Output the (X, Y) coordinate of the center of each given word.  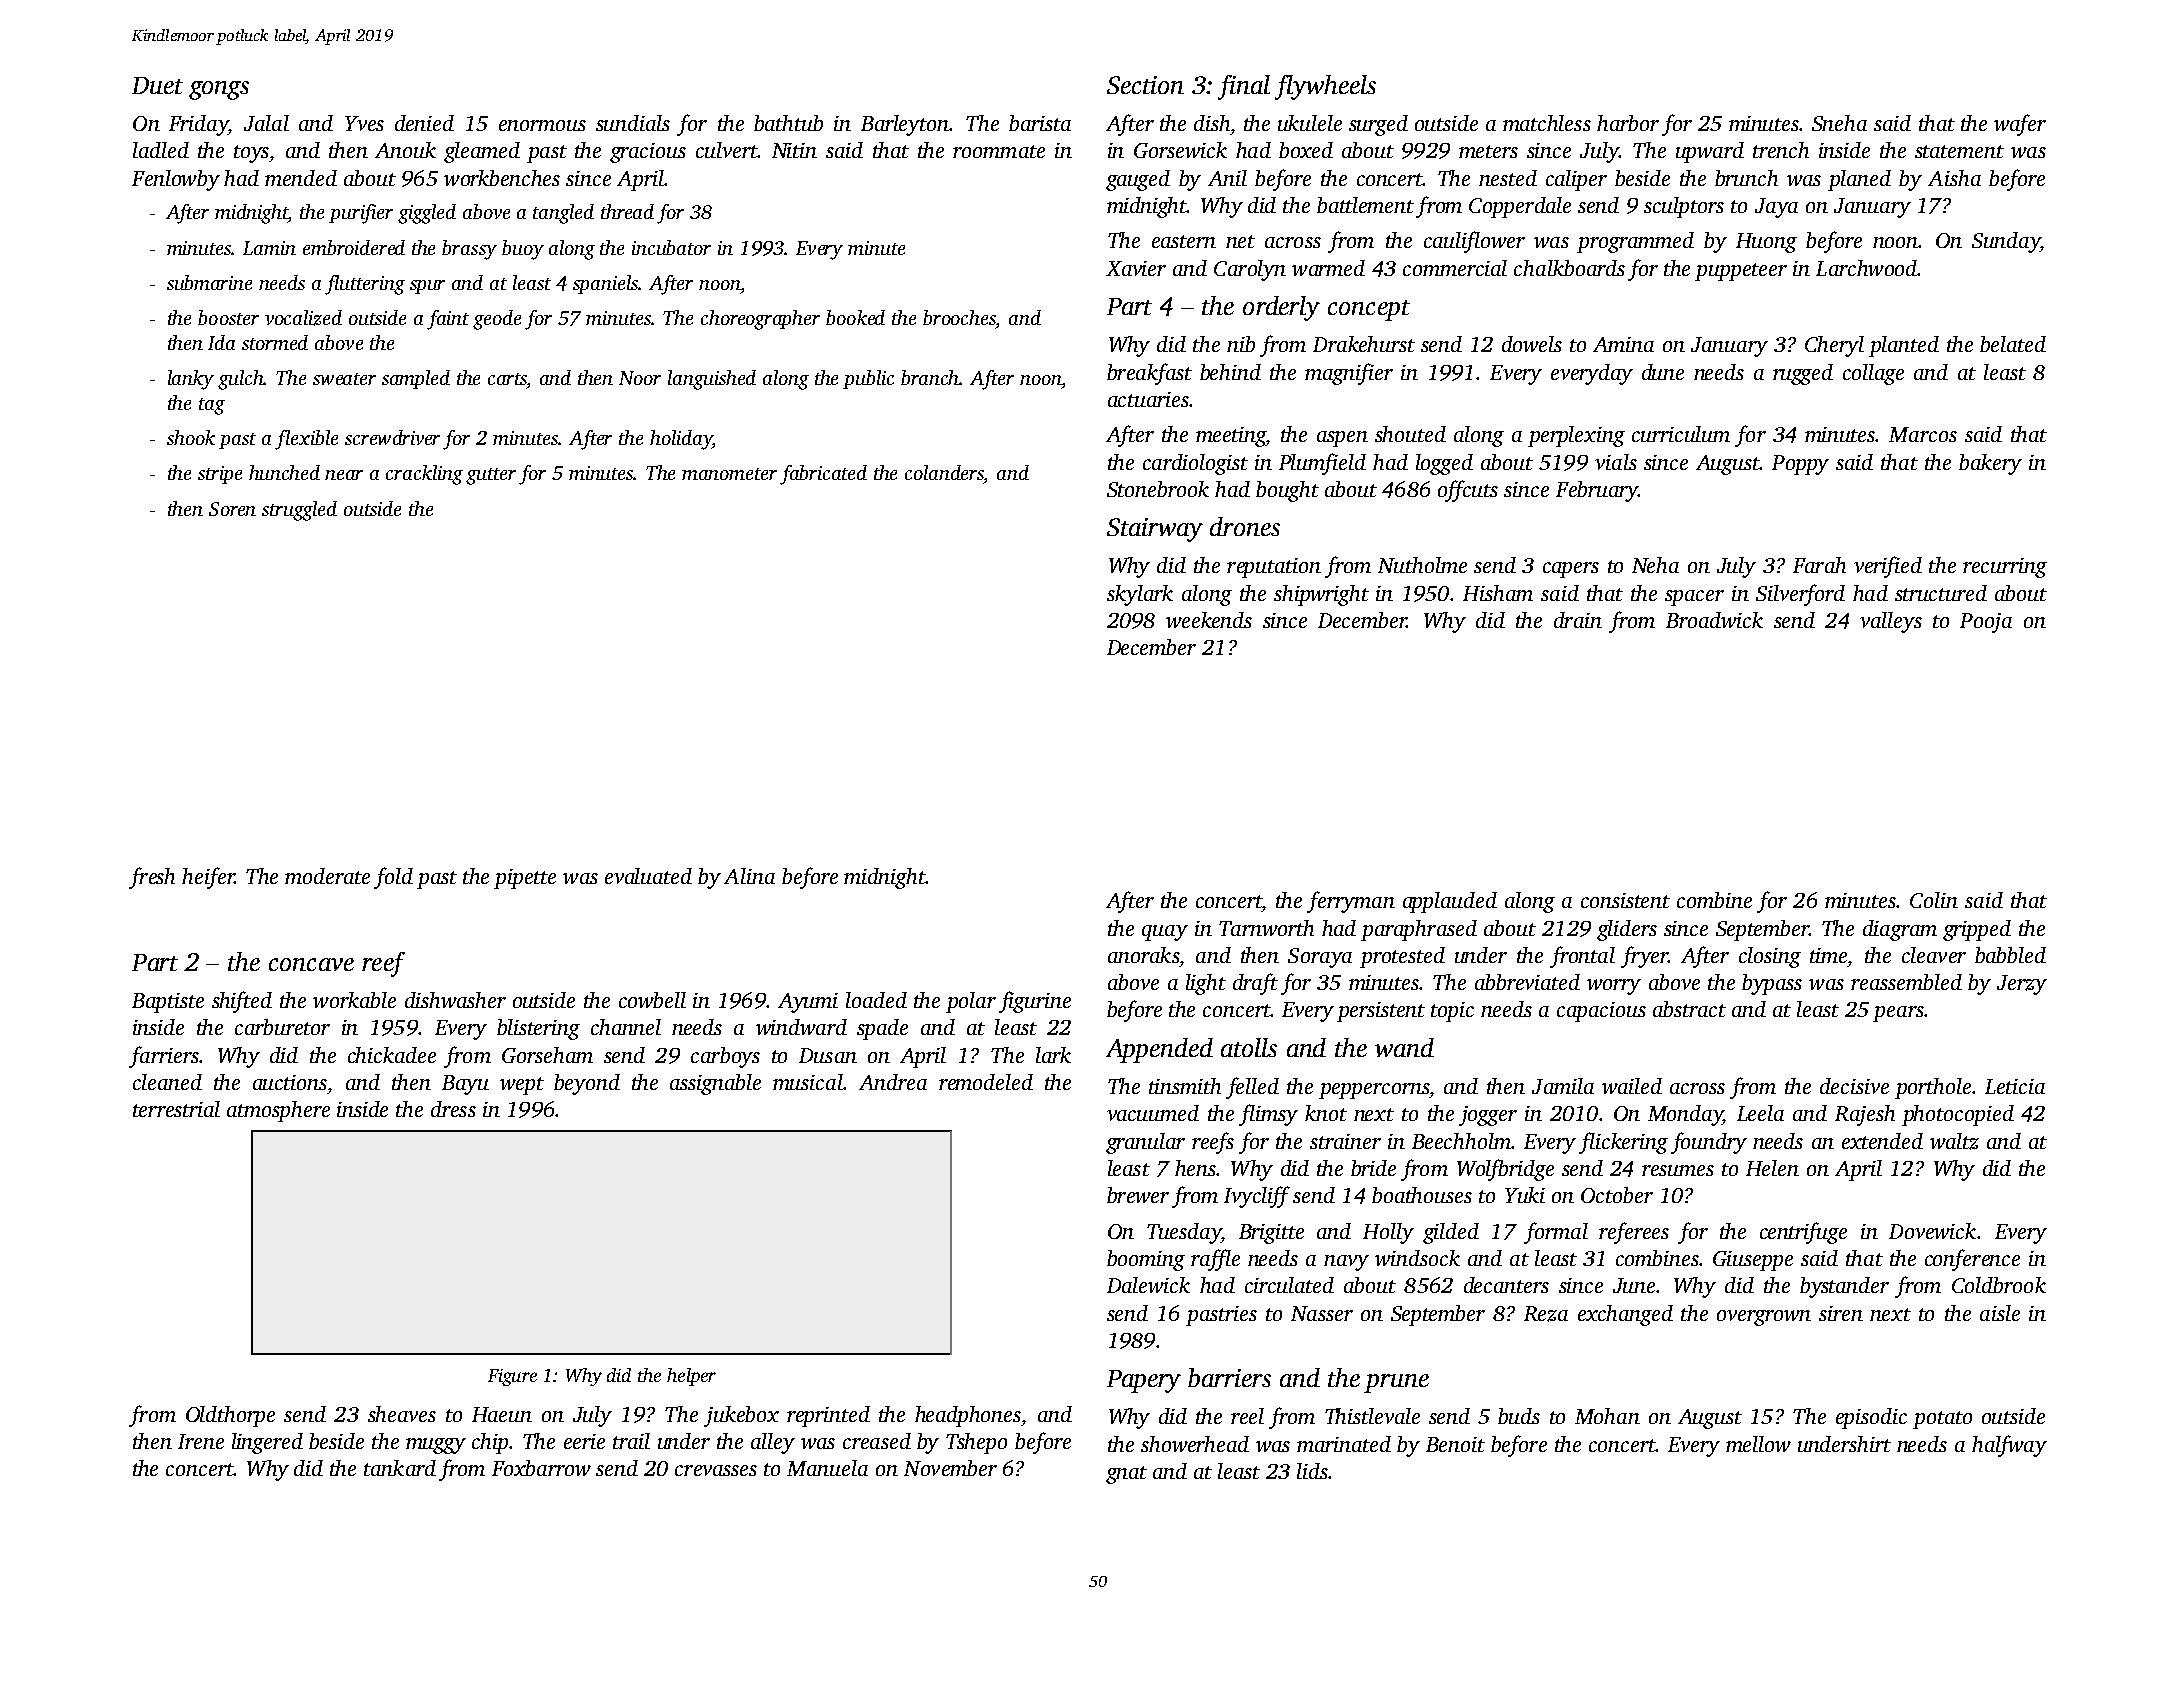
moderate (327, 876)
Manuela (827, 1468)
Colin (1934, 900)
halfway (2009, 1446)
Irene (201, 1441)
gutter (491, 476)
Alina (749, 876)
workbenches (502, 178)
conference (1972, 1260)
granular (1145, 1143)
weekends (1209, 620)
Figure (512, 1377)
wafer (2020, 125)
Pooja (1986, 623)
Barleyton (905, 125)
